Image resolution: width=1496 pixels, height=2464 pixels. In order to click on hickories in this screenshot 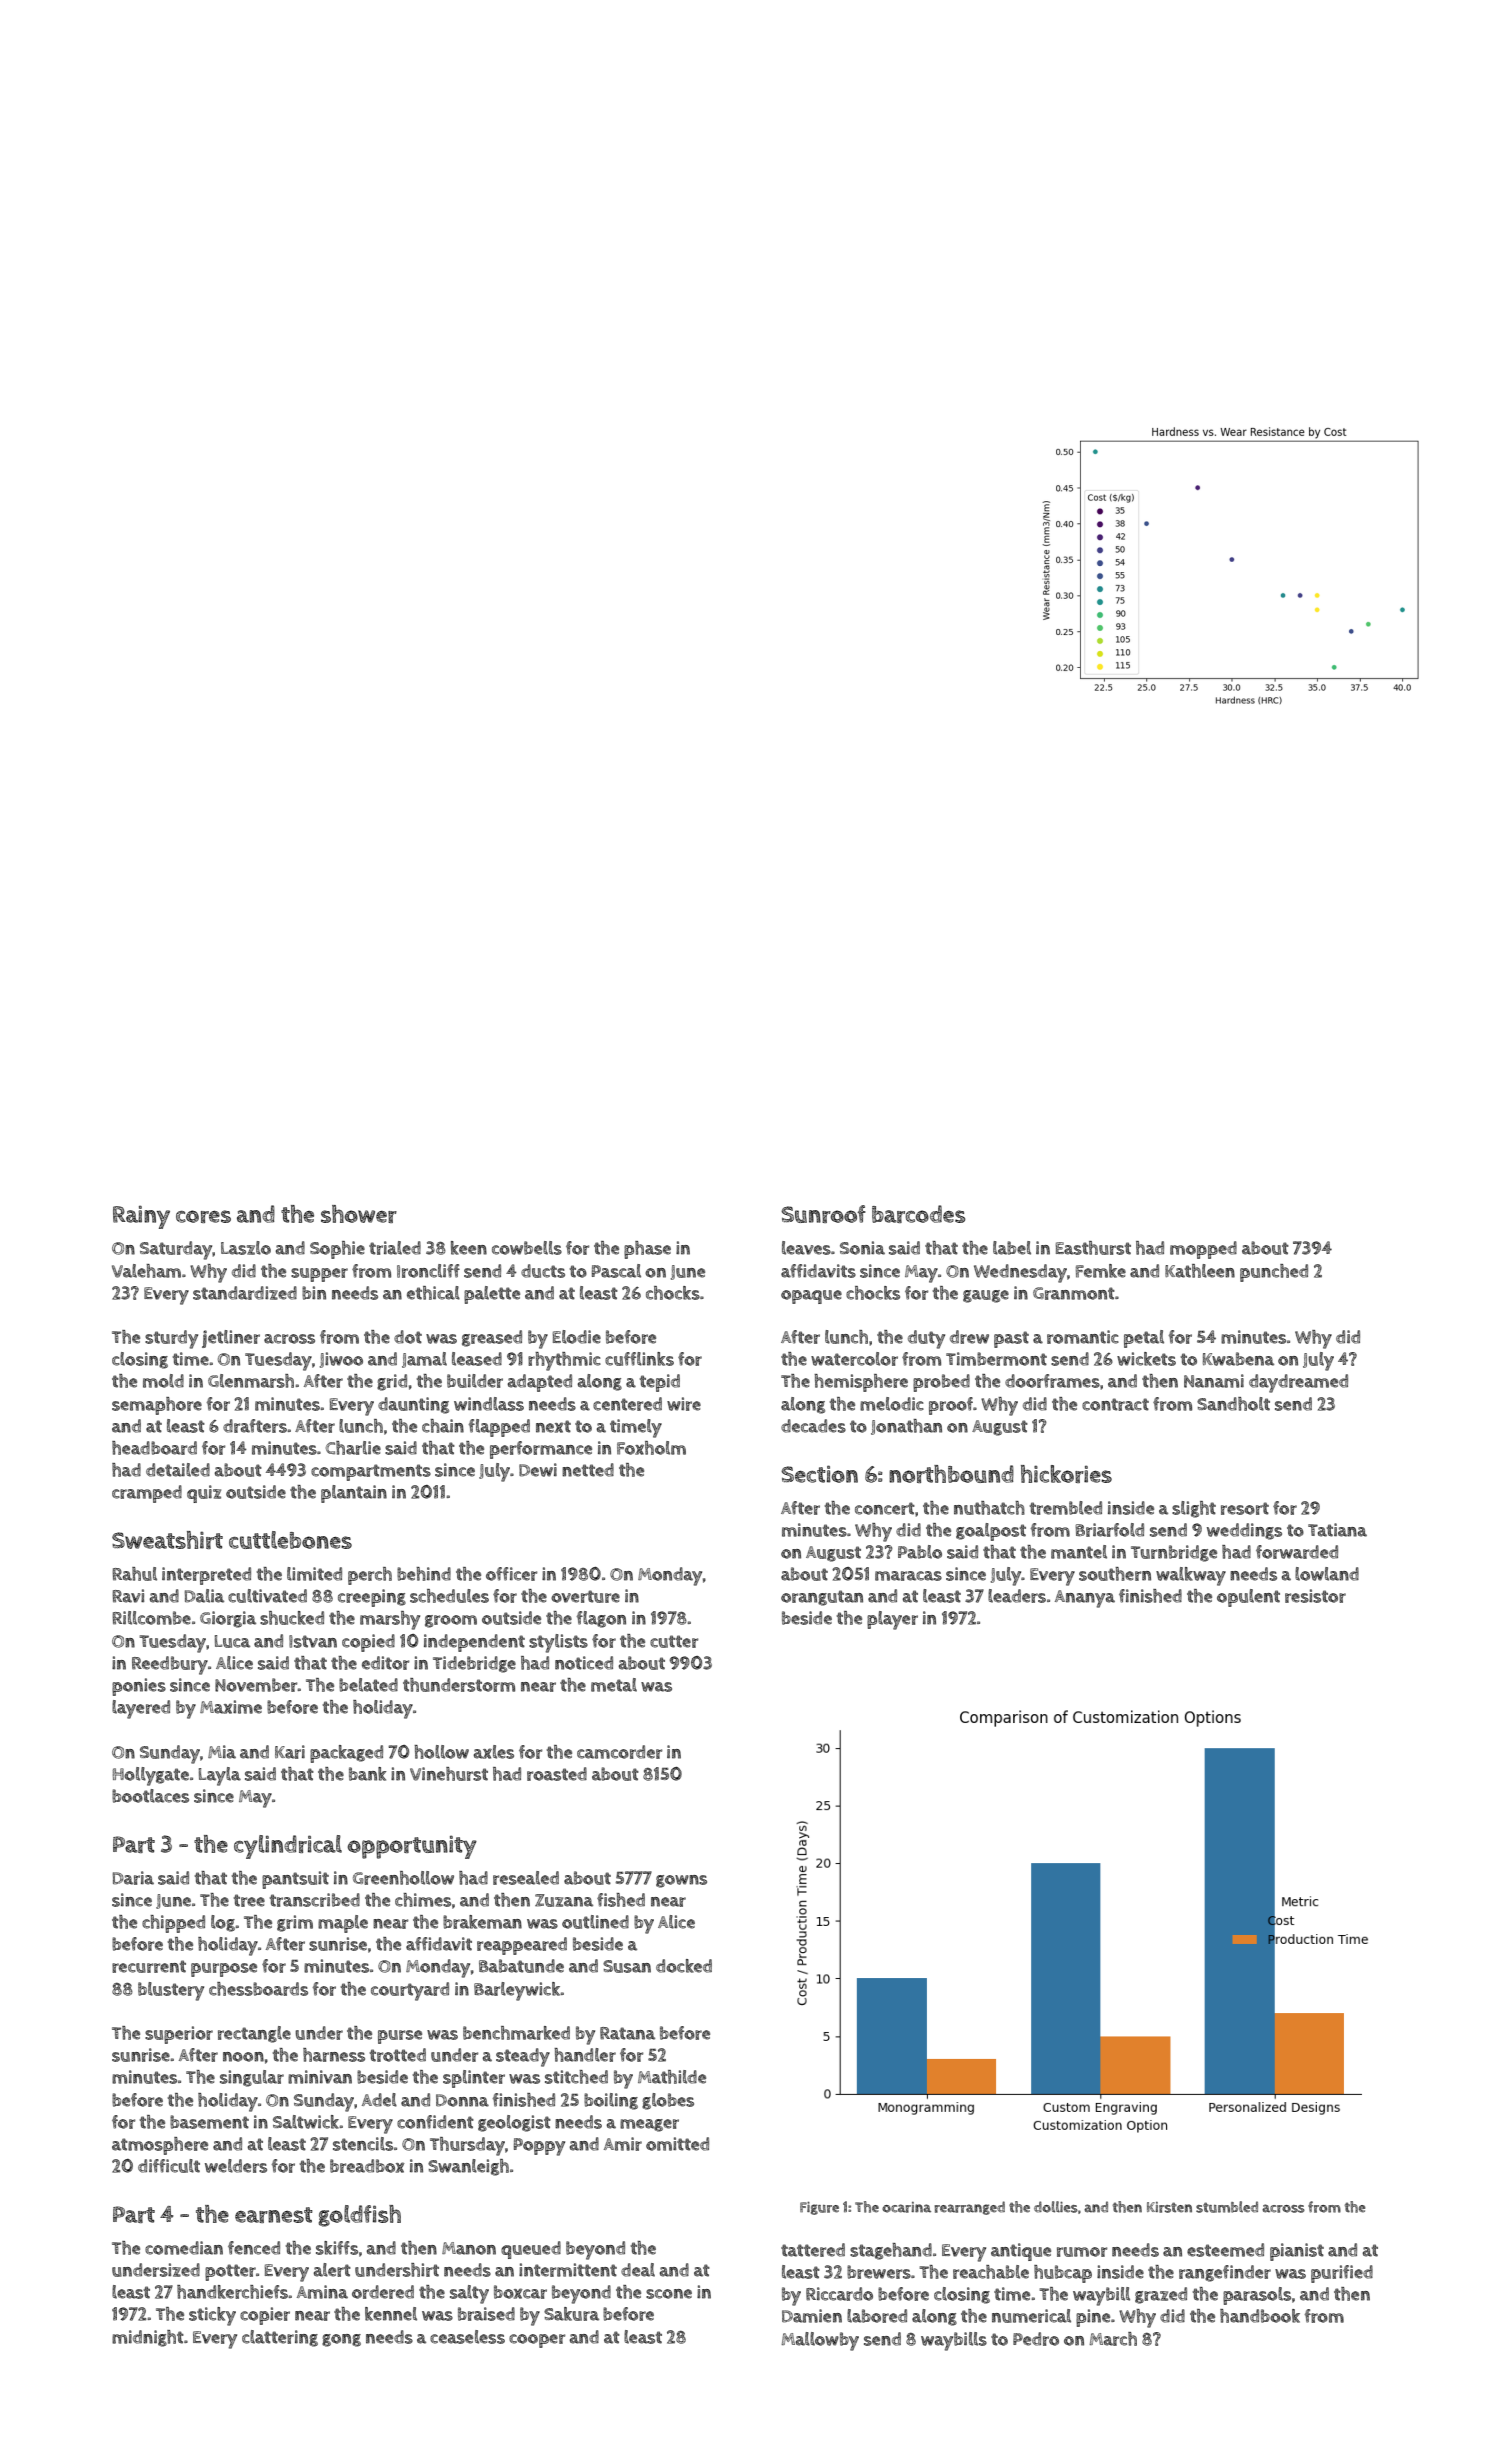, I will do `click(1066, 1474)`.
